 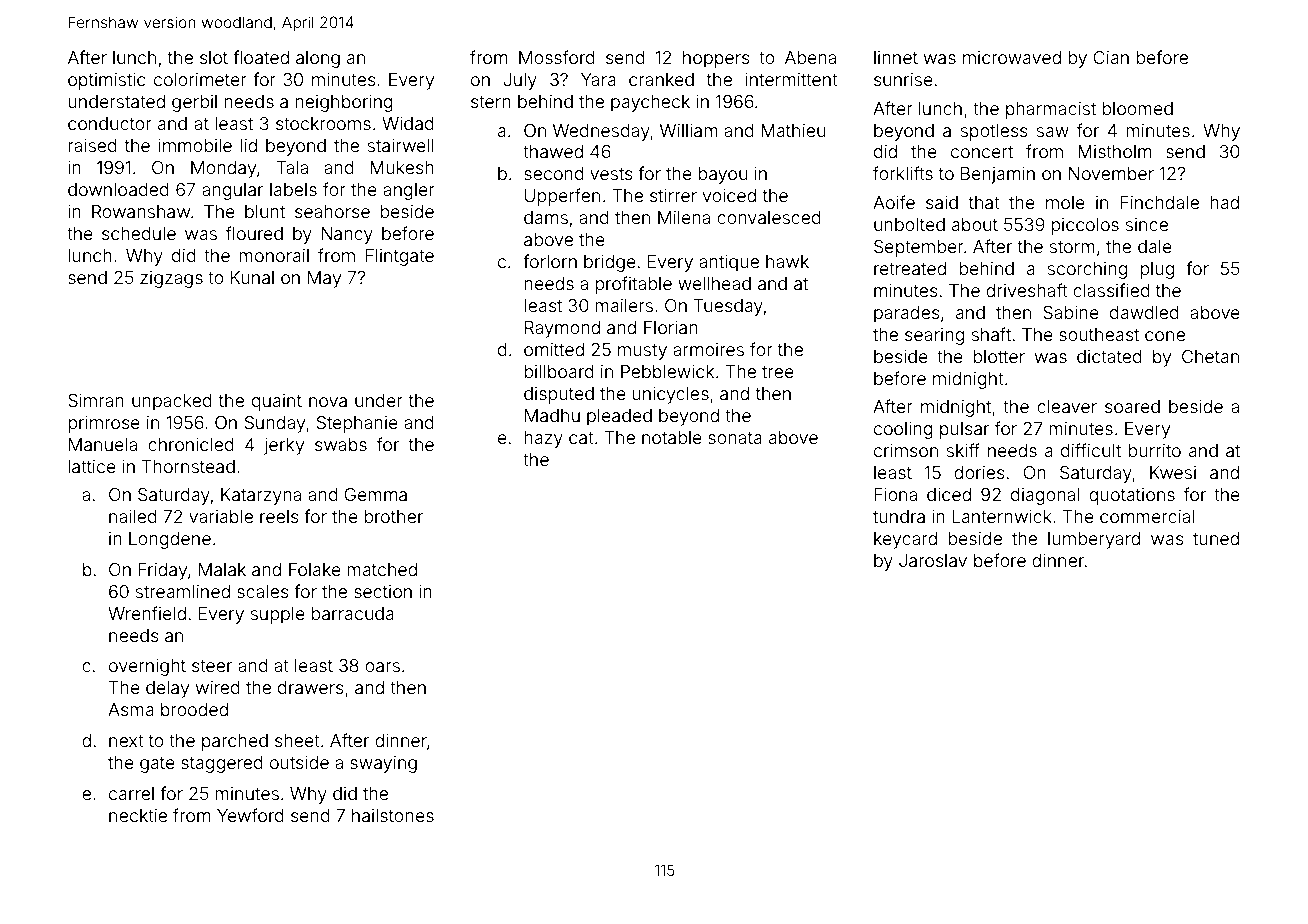 What do you see at coordinates (787, 261) in the image?
I see `hawk` at bounding box center [787, 261].
